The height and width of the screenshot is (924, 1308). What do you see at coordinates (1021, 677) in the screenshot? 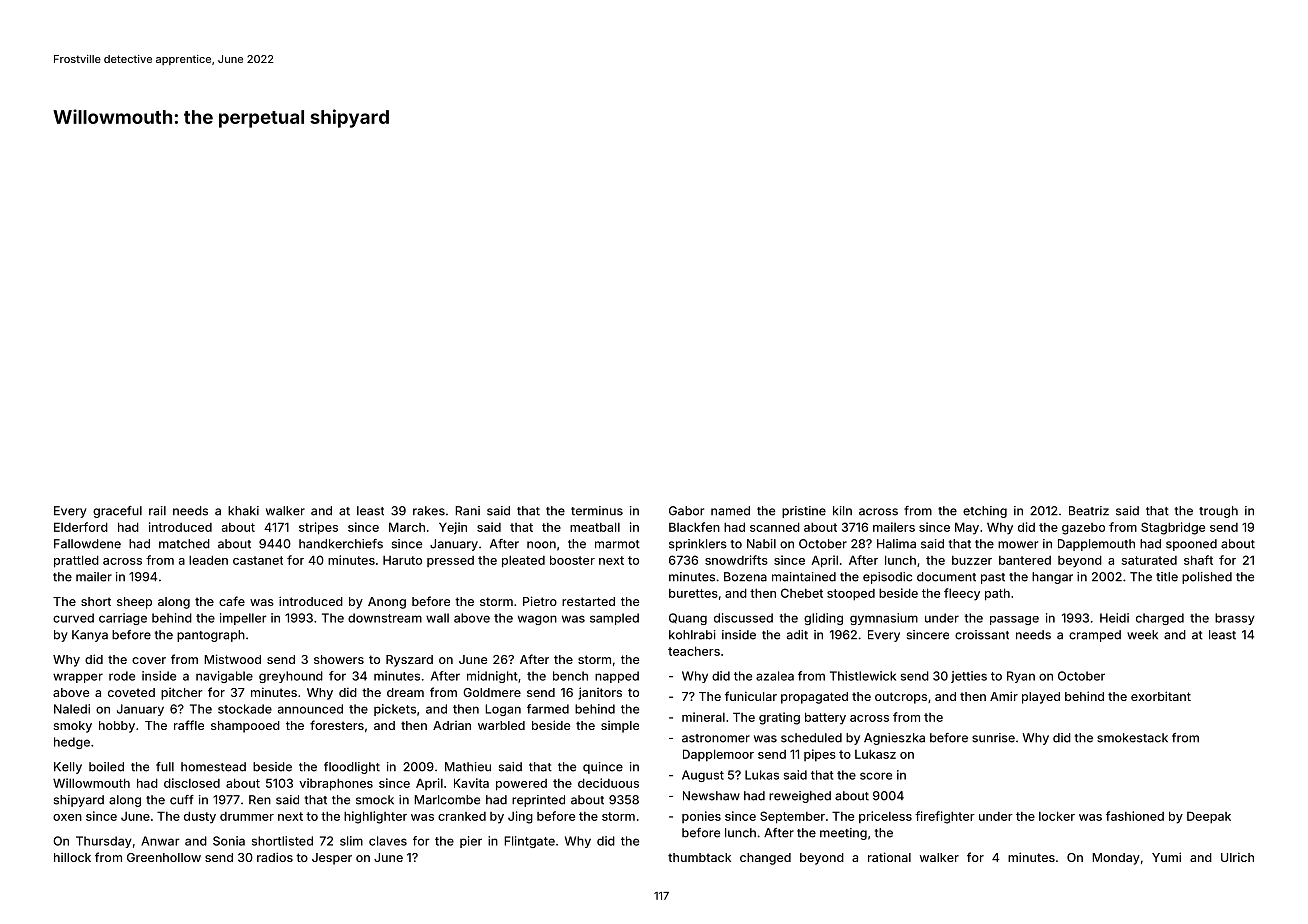
I see `Ryan` at bounding box center [1021, 677].
